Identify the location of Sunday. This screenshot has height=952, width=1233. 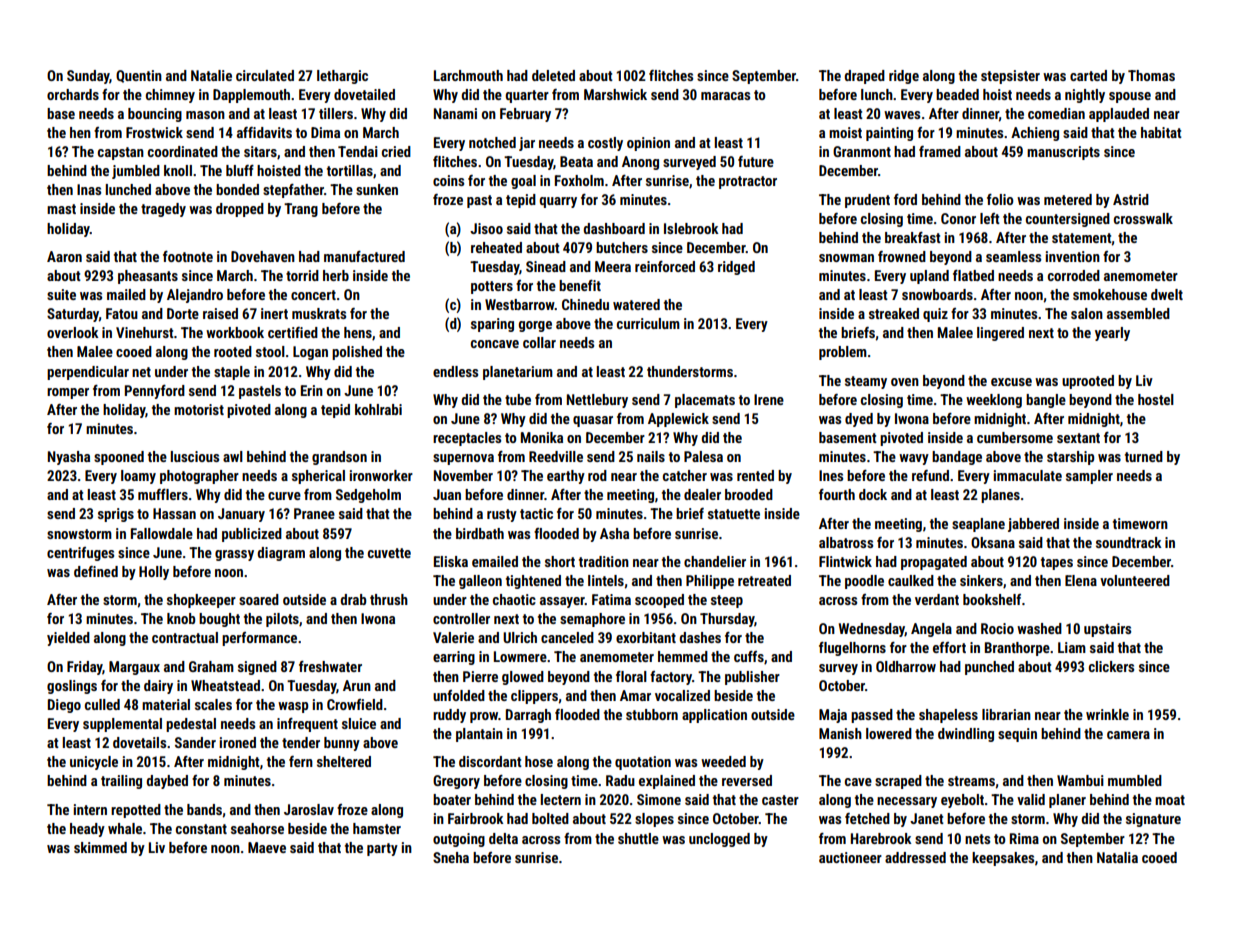
(88, 77).
